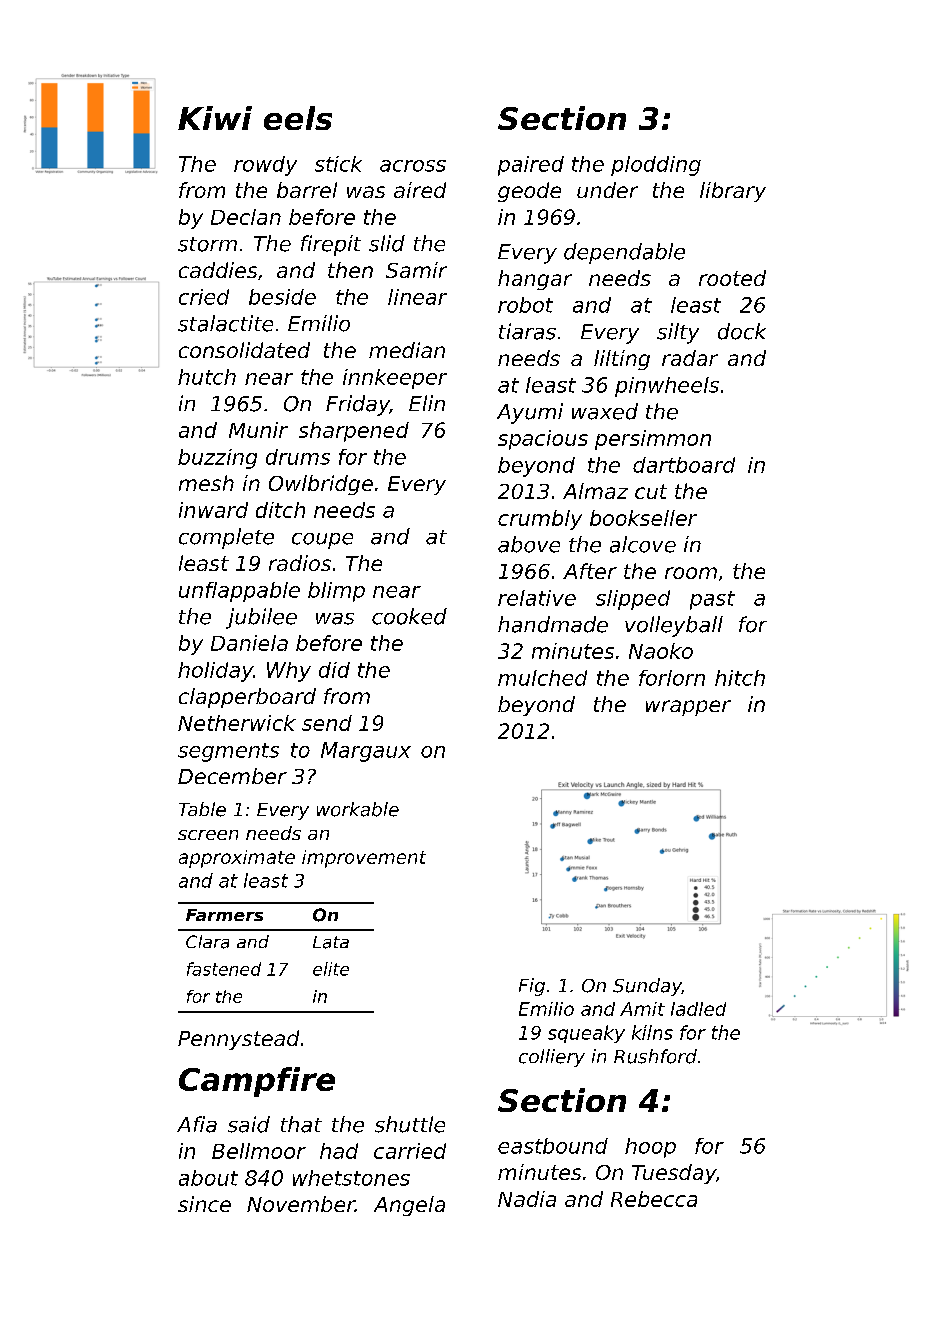 The image size is (944, 1339). What do you see at coordinates (215, 118) in the document?
I see `Kiwi` at bounding box center [215, 118].
